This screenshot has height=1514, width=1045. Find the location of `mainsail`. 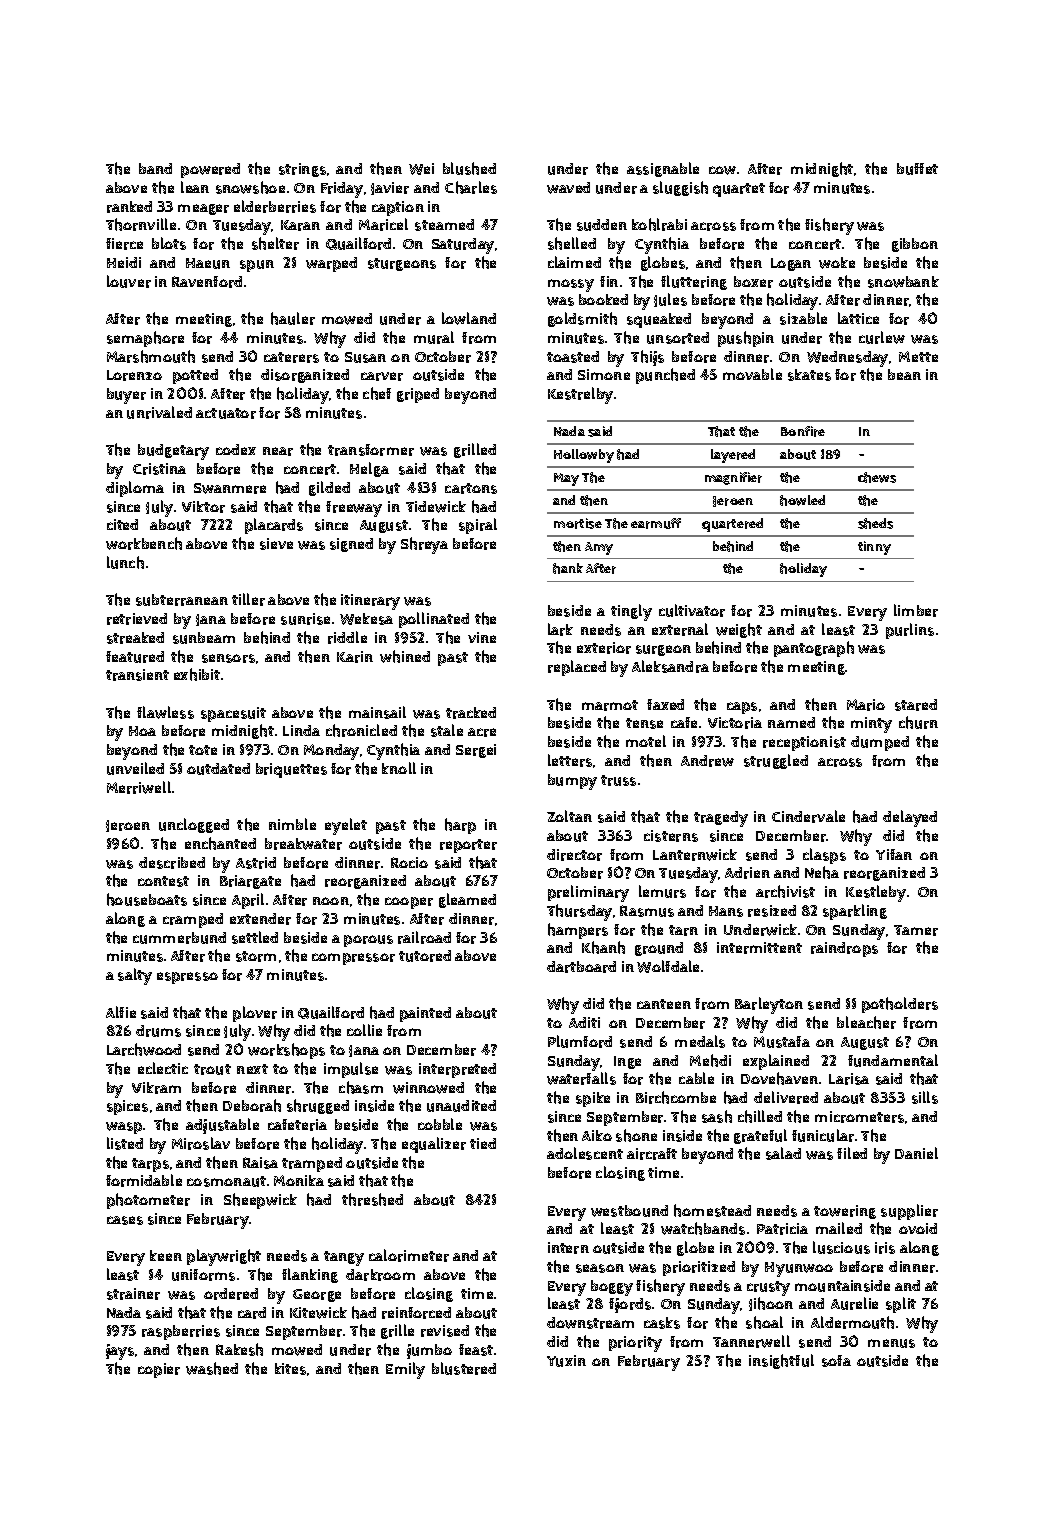

mainsail is located at coordinates (377, 712).
